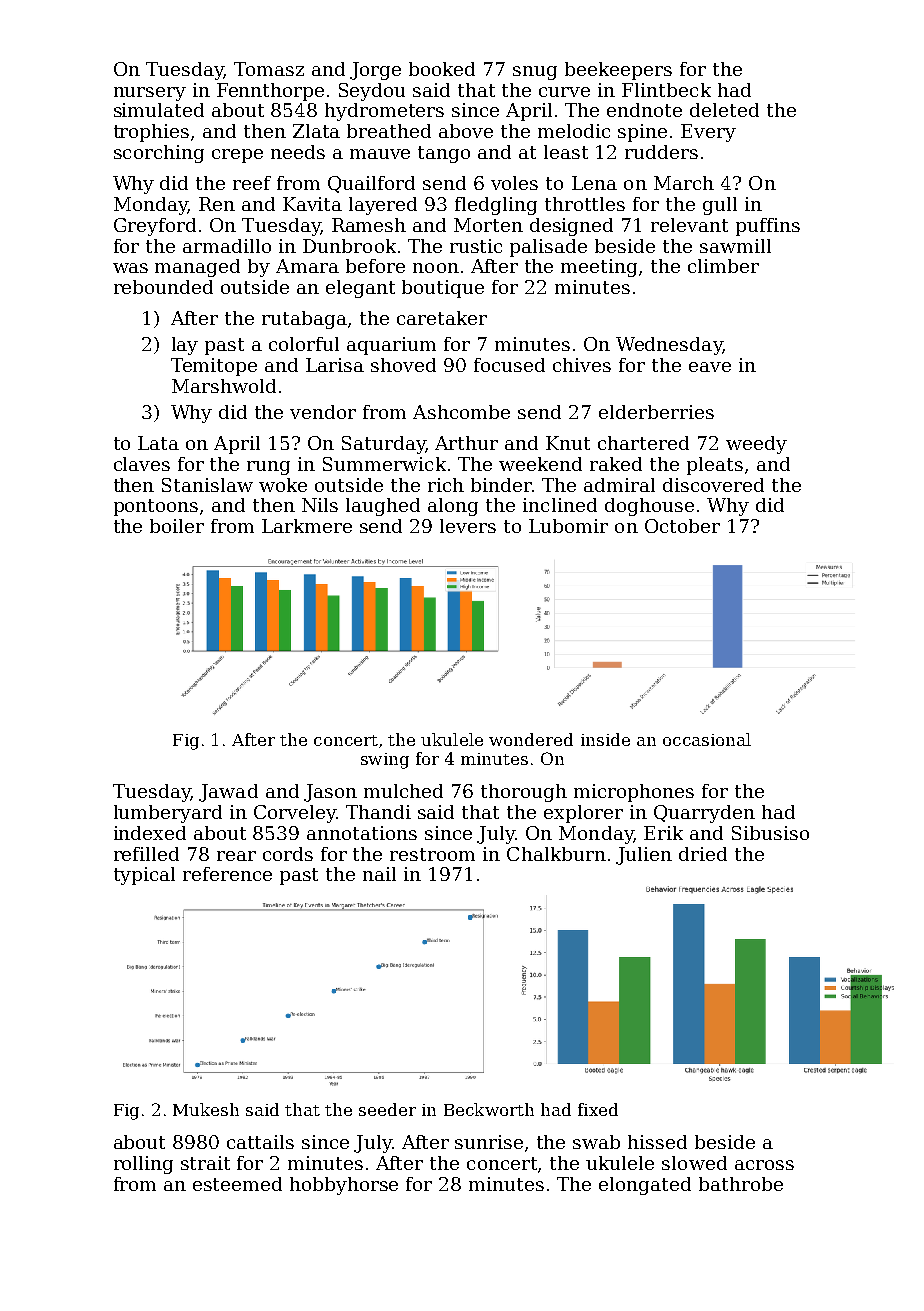 Image resolution: width=924 pixels, height=1311 pixels. I want to click on nursery, so click(150, 94).
